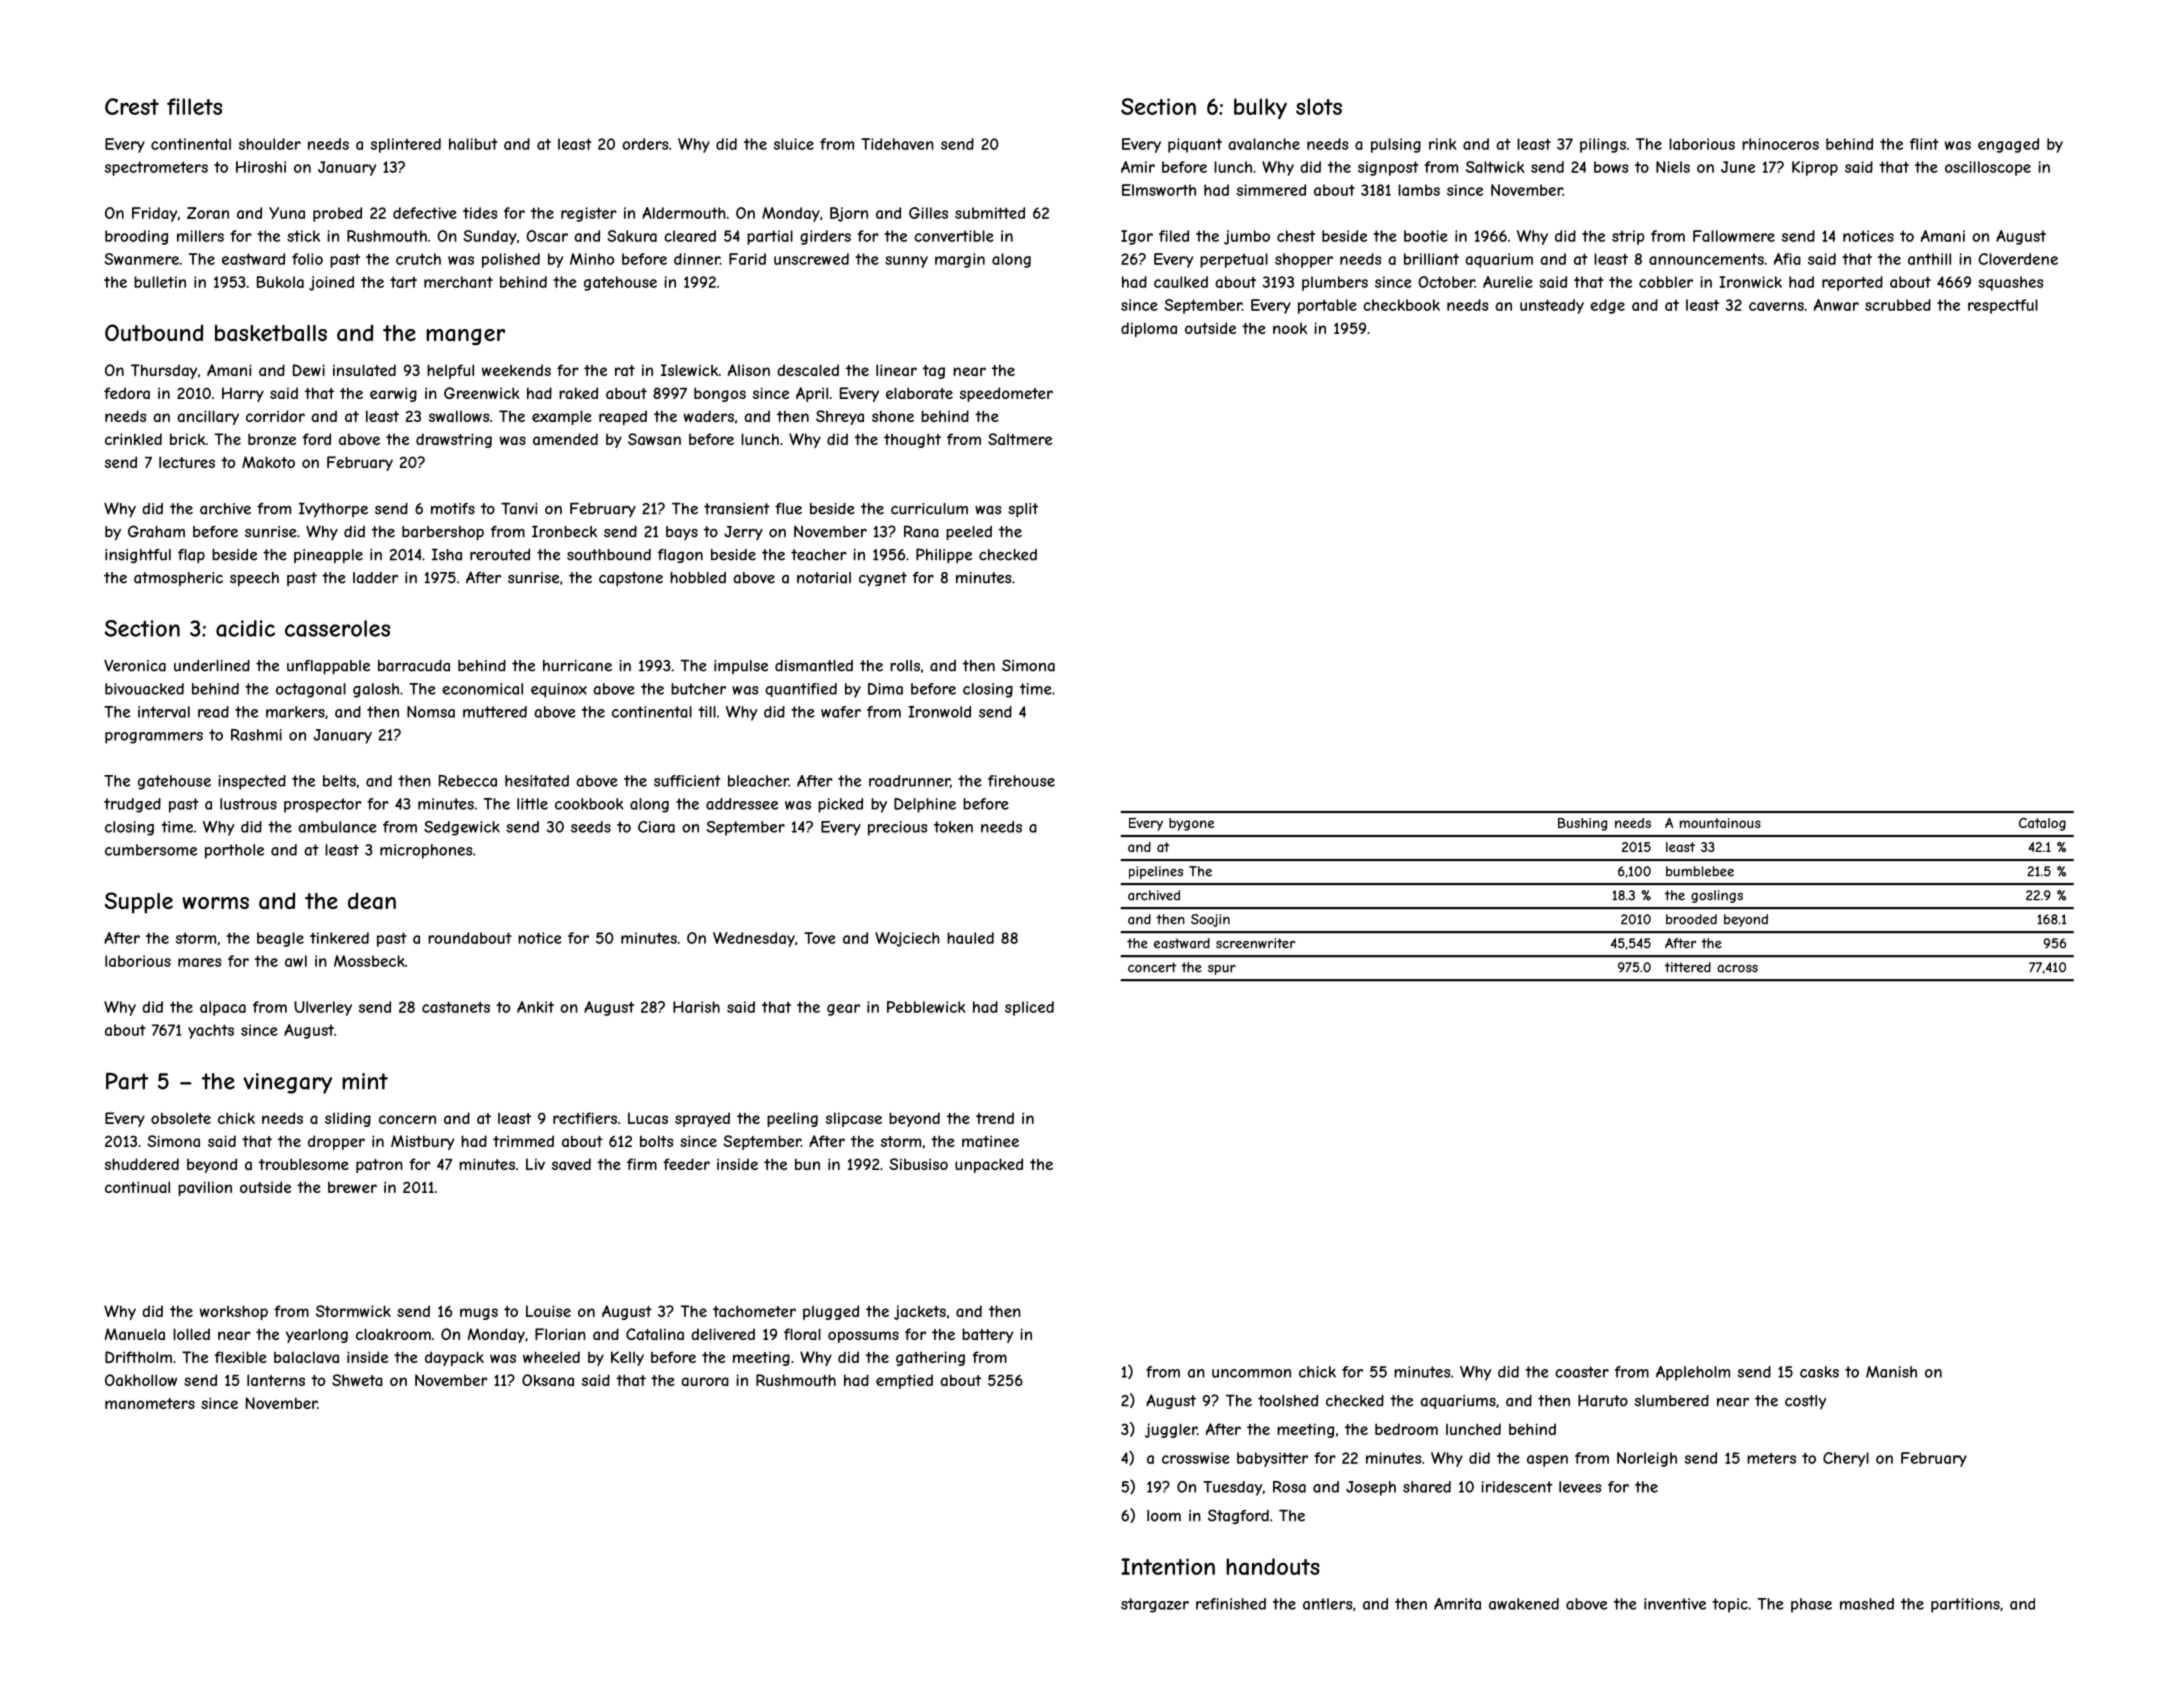 The image size is (2178, 1683). Describe the element at coordinates (1191, 824) in the page. I see `bygone` at that location.
